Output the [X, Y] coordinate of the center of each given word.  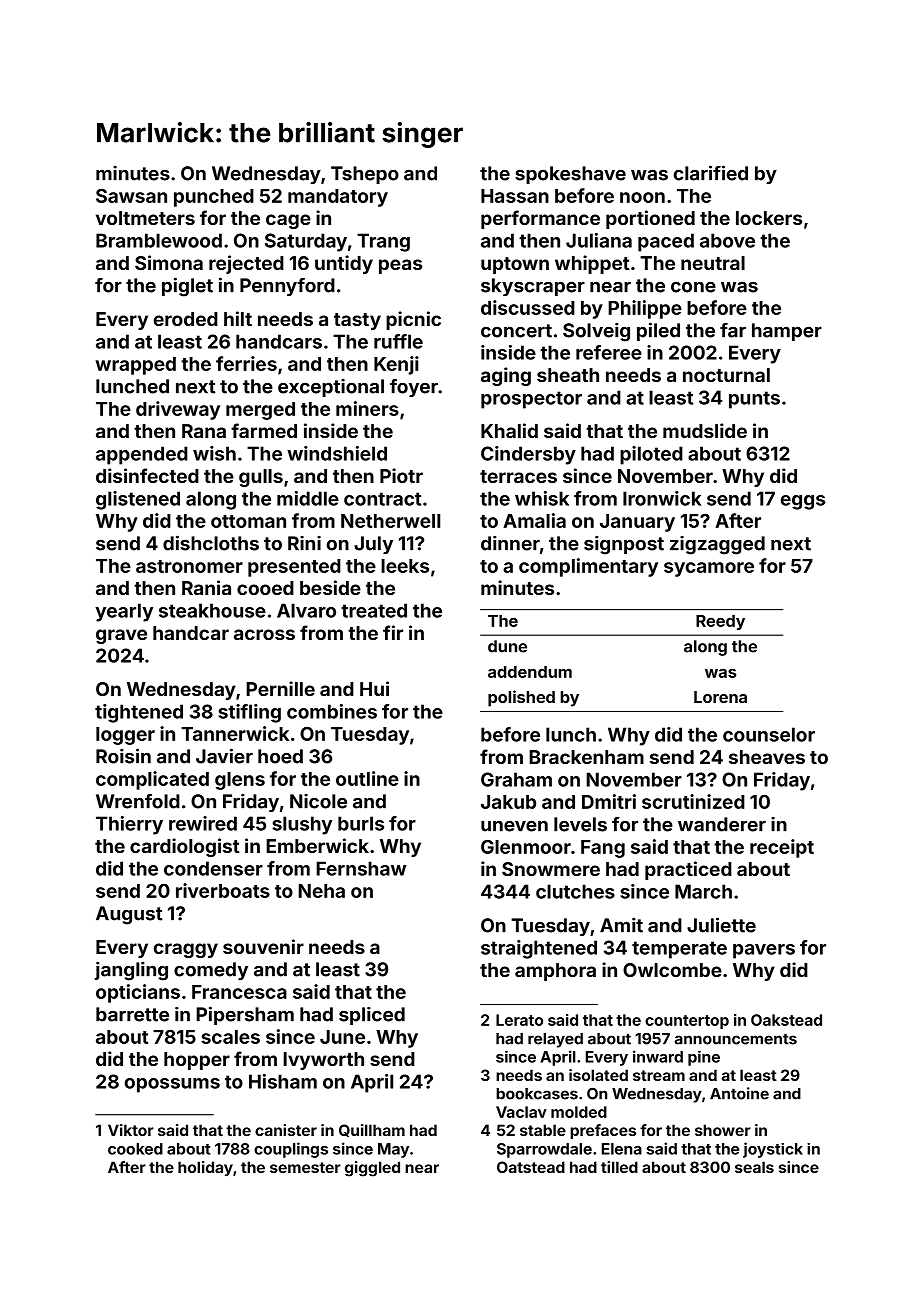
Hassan [515, 196]
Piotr [401, 475]
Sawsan [131, 195]
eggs [803, 502]
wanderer [722, 824]
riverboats [223, 890]
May [393, 1150]
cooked [135, 1149]
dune [507, 646]
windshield [337, 453]
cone [693, 287]
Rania [206, 587]
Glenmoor [526, 846]
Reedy [720, 622]
